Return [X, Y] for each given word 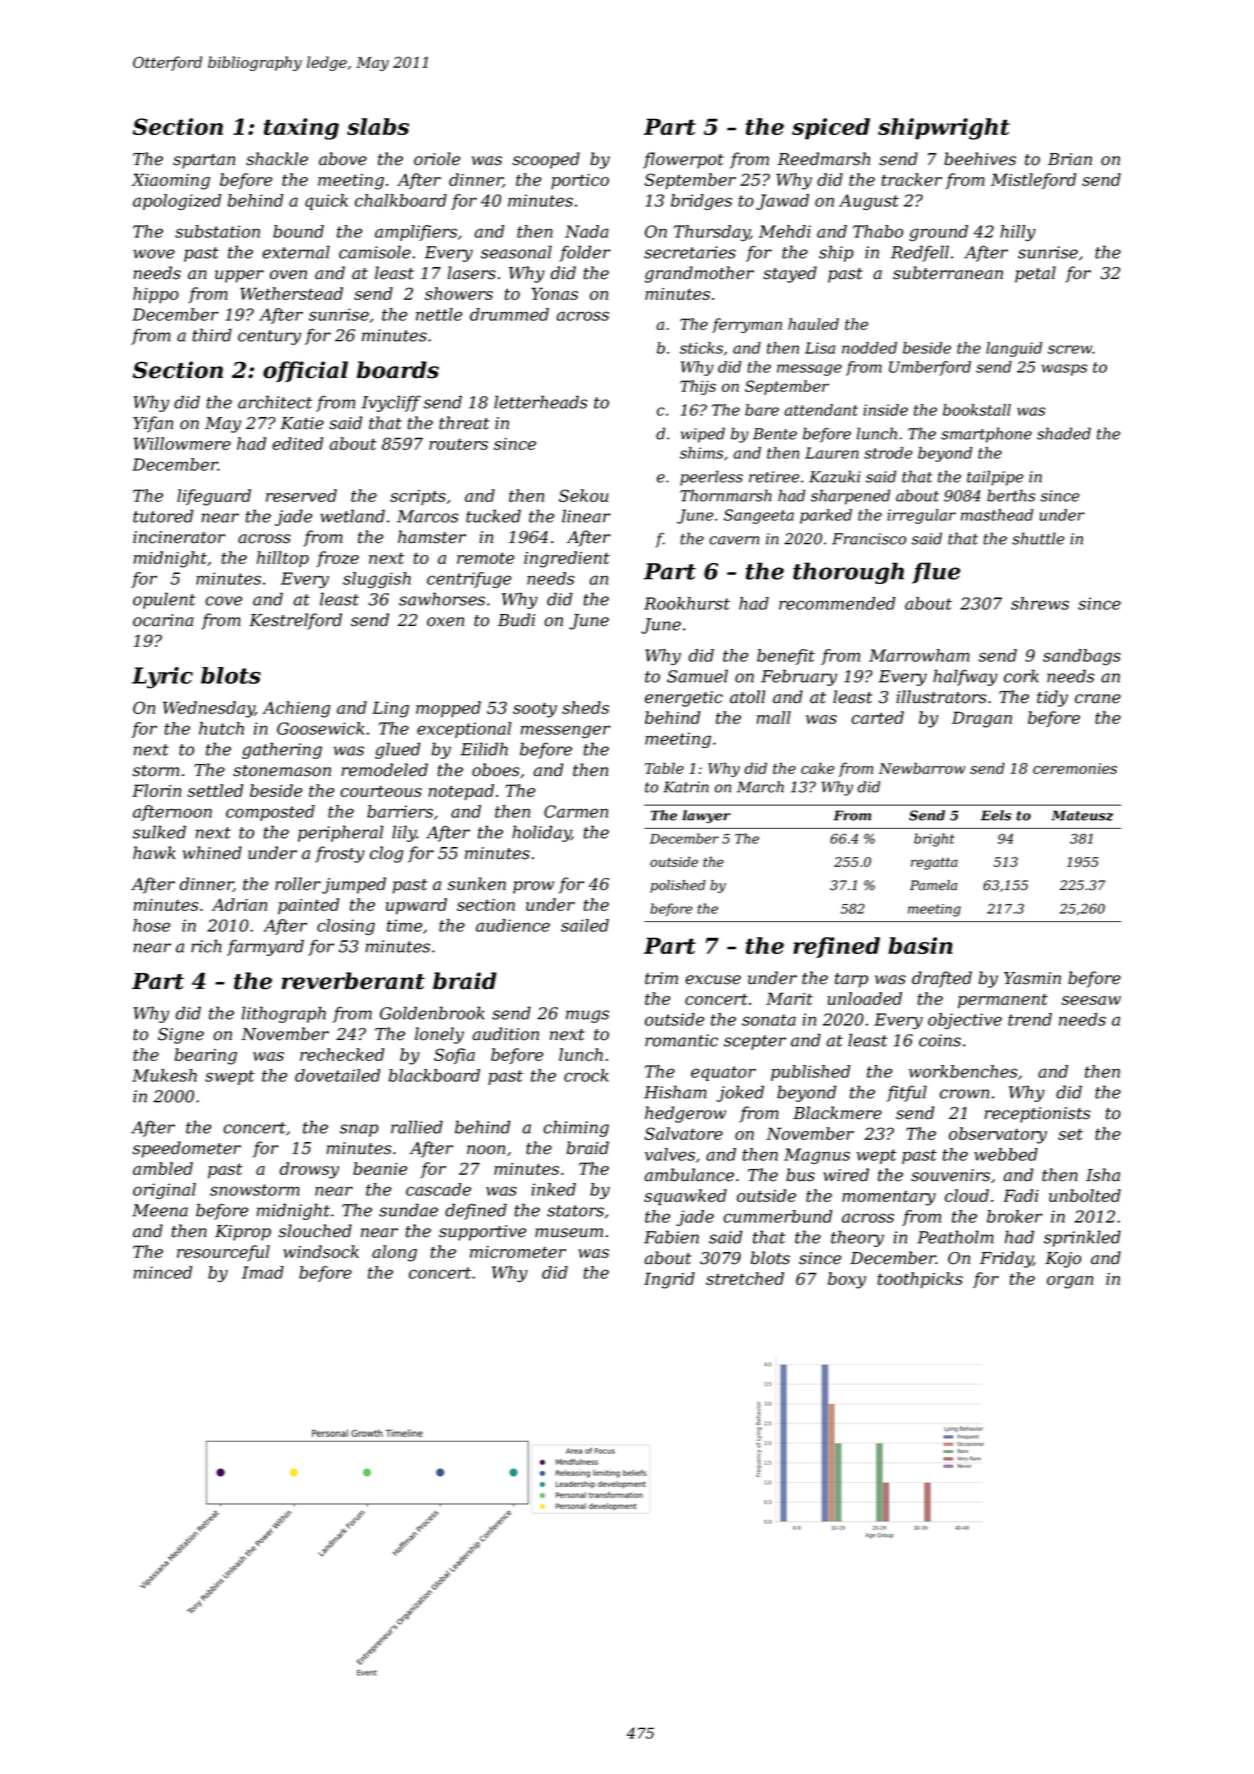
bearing [206, 1056]
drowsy [309, 1170]
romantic [681, 1040]
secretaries [690, 252]
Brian [1070, 159]
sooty [535, 710]
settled [215, 790]
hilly [1018, 233]
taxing [301, 129]
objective [965, 1021]
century [269, 337]
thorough [848, 573]
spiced [831, 129]
